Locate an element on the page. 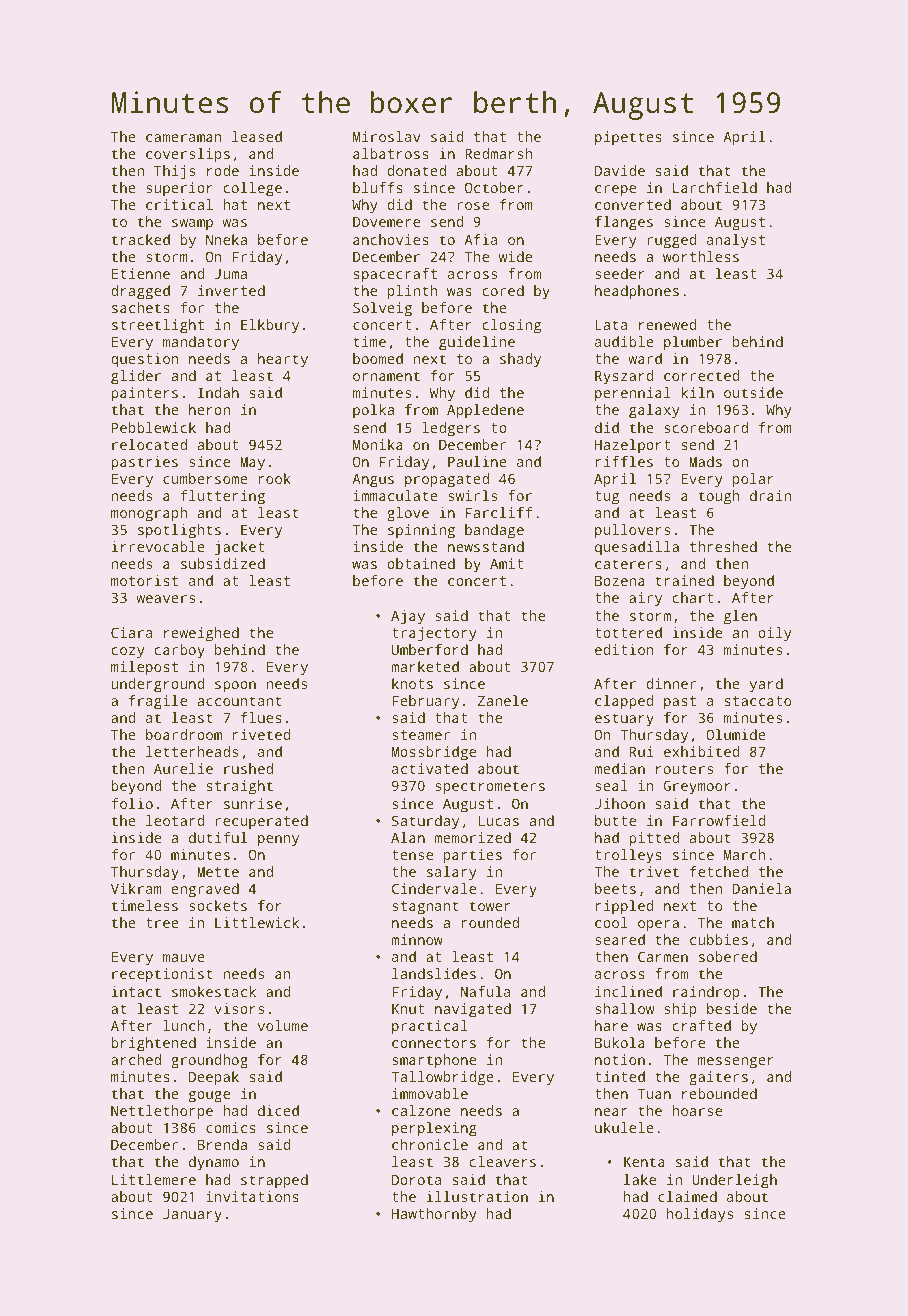 The image size is (908, 1316). rode is located at coordinates (223, 170).
